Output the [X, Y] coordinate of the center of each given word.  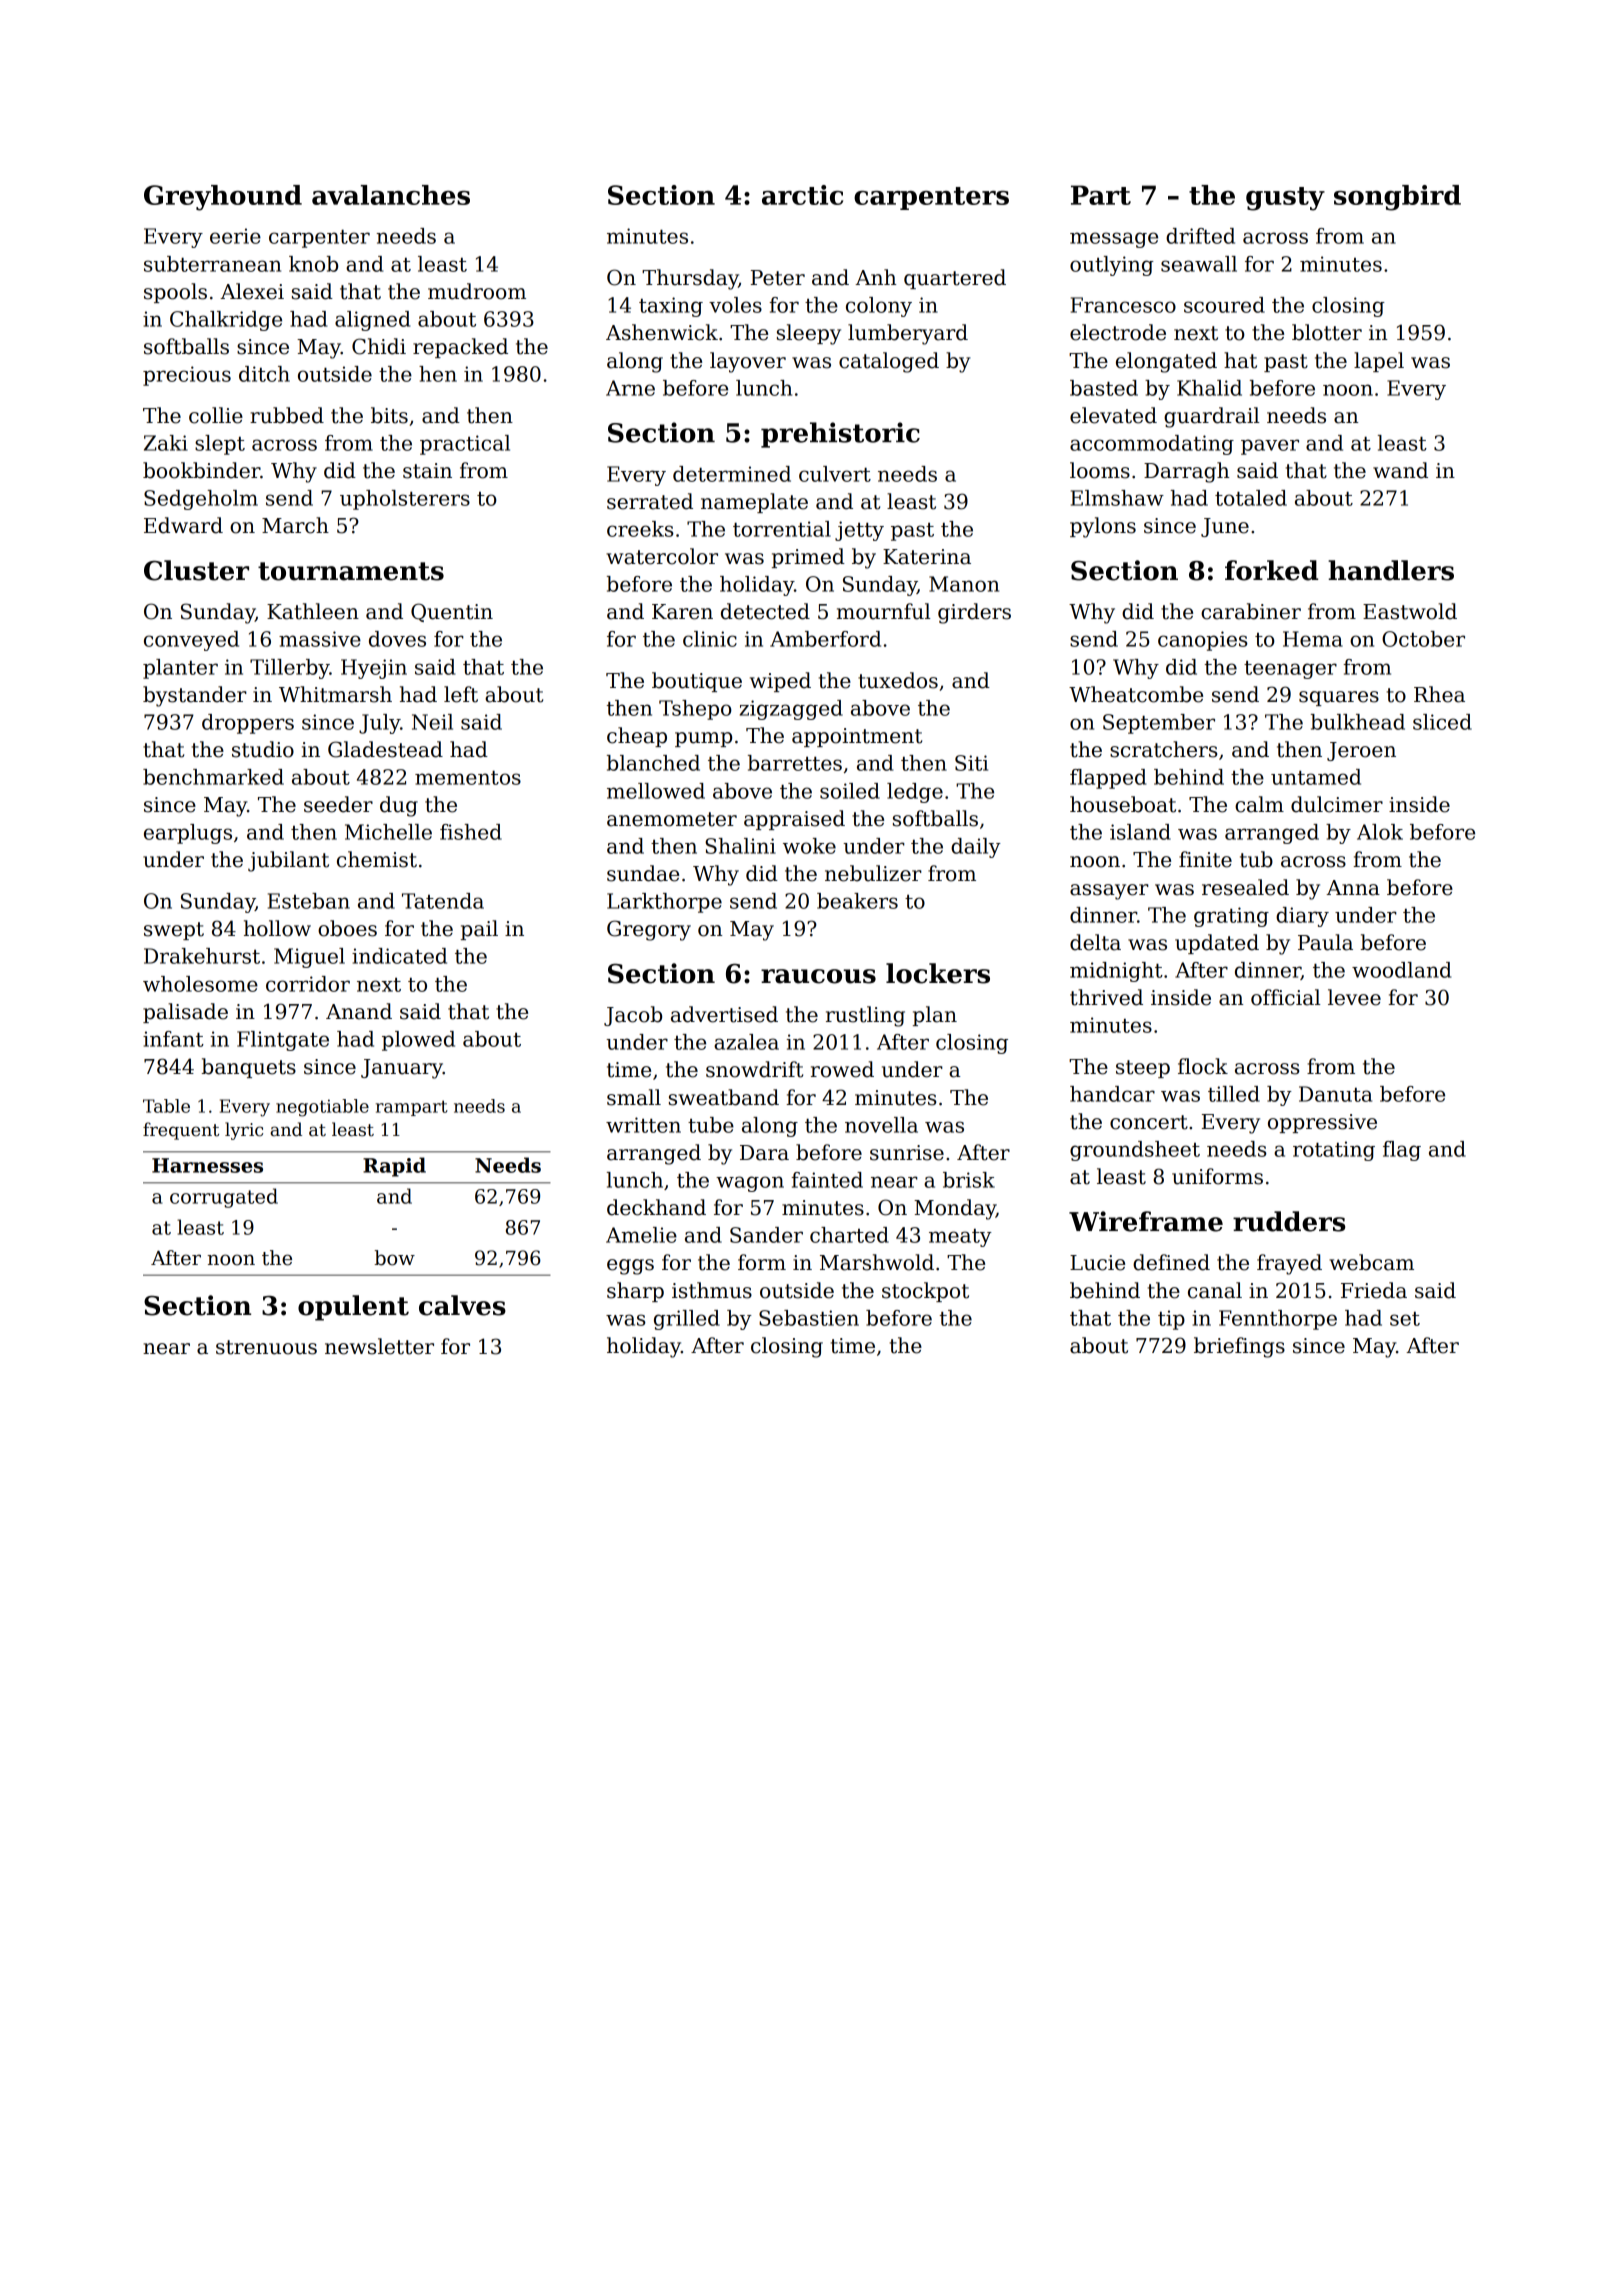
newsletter [379, 1346]
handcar [1112, 1094]
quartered [955, 279]
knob [313, 264]
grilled [687, 1320]
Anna [1353, 888]
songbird [1397, 198]
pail [479, 930]
